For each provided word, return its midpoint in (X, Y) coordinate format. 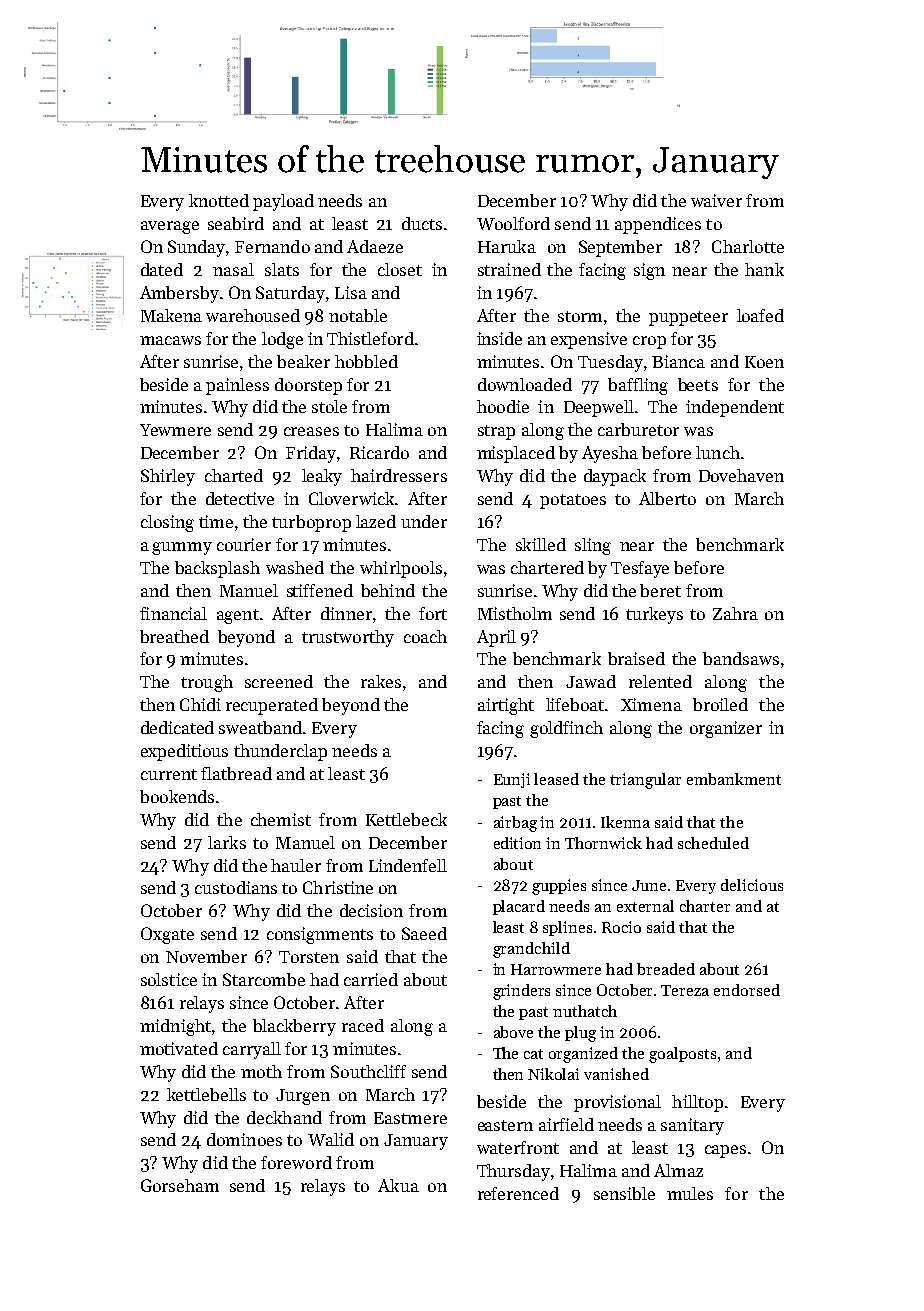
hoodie (503, 406)
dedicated (177, 727)
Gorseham (180, 1185)
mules (690, 1193)
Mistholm (515, 613)
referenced (518, 1193)
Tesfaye (640, 569)
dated (162, 269)
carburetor (638, 429)
